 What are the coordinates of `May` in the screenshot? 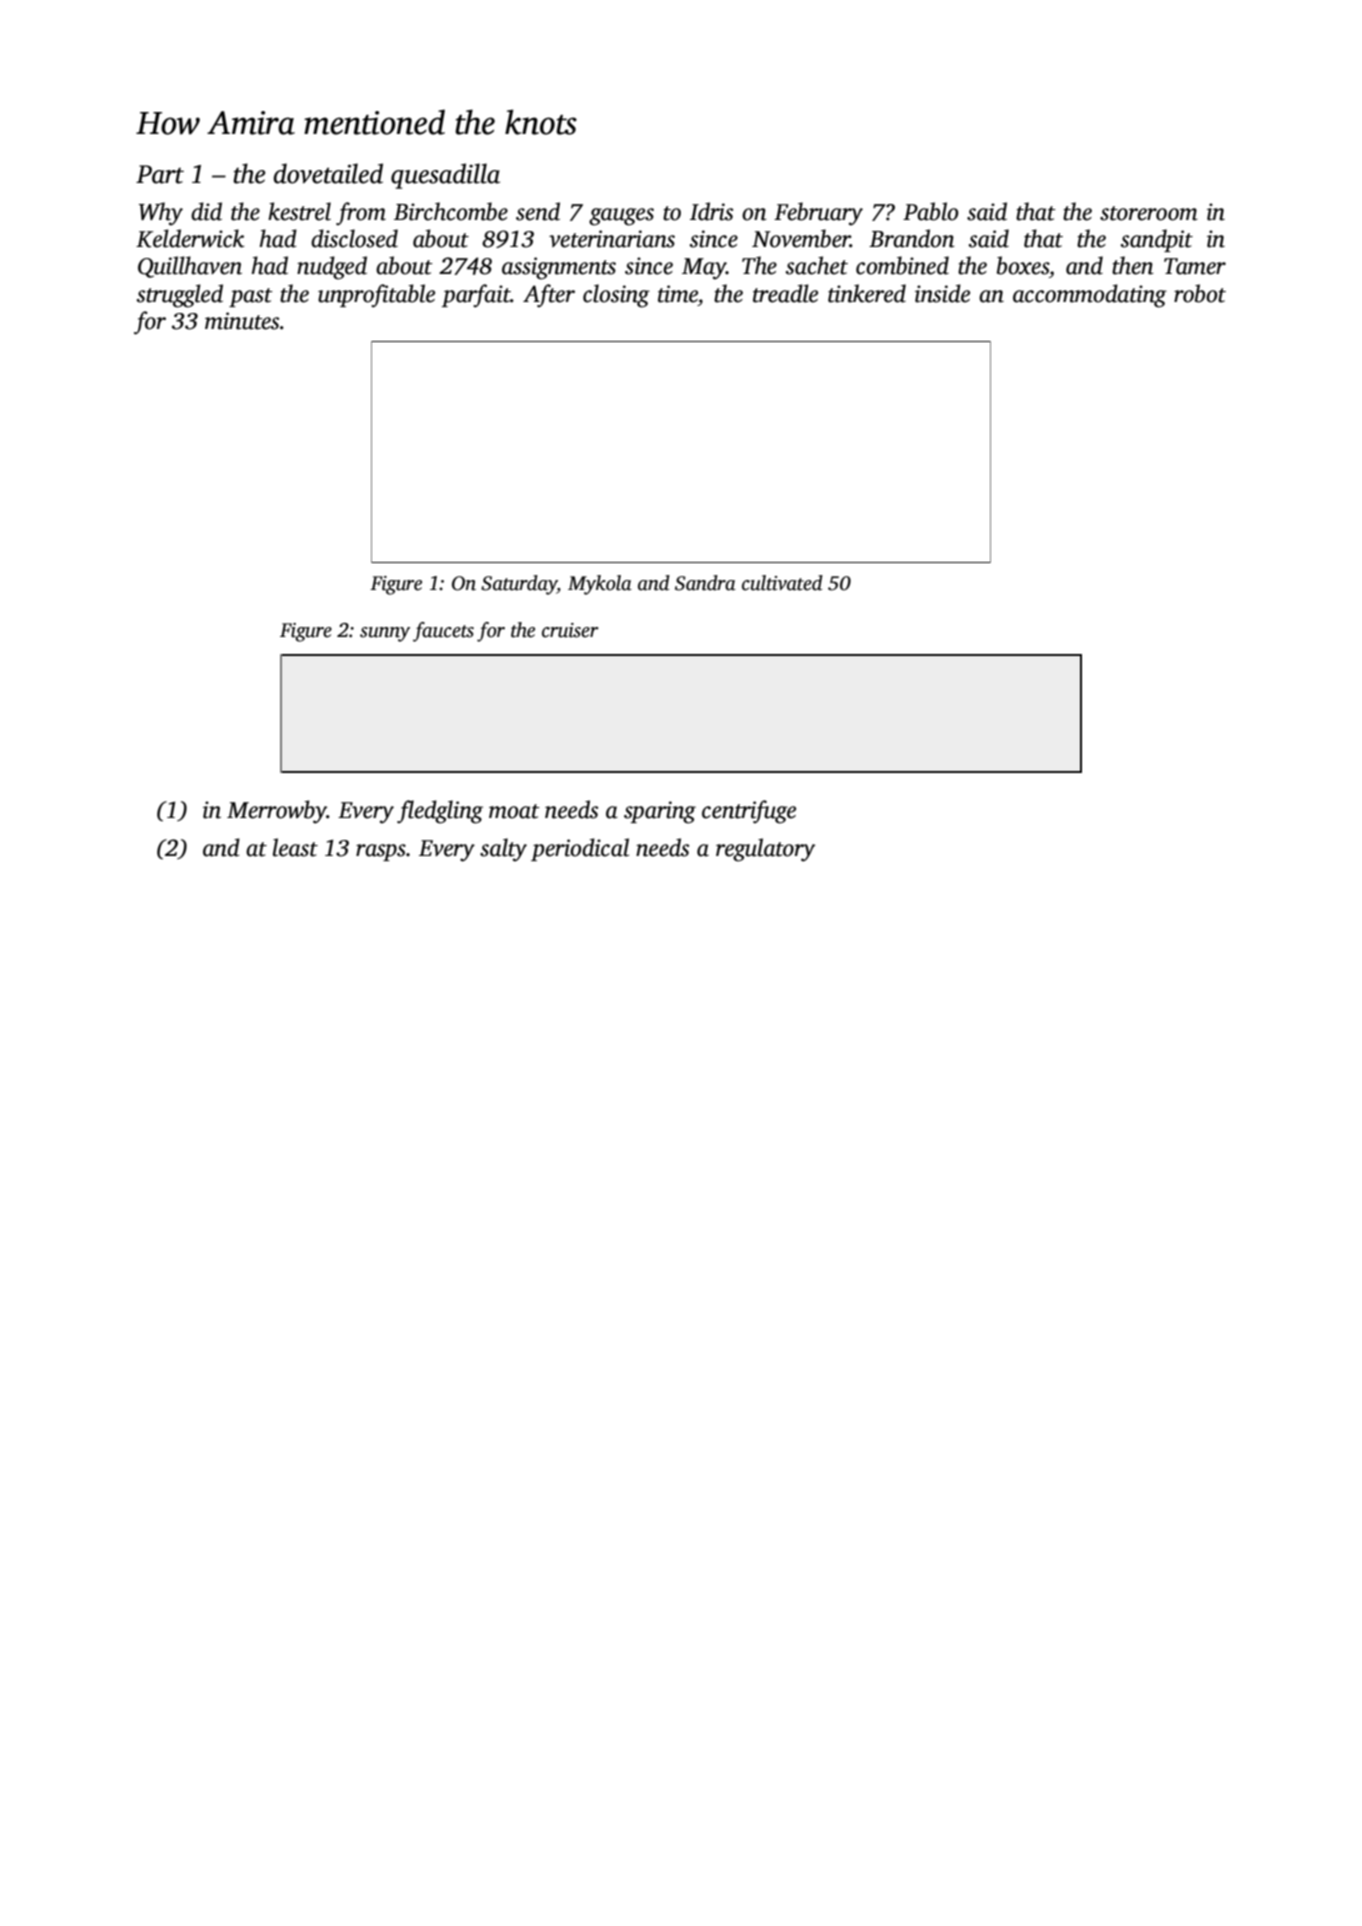 It's located at (704, 269).
